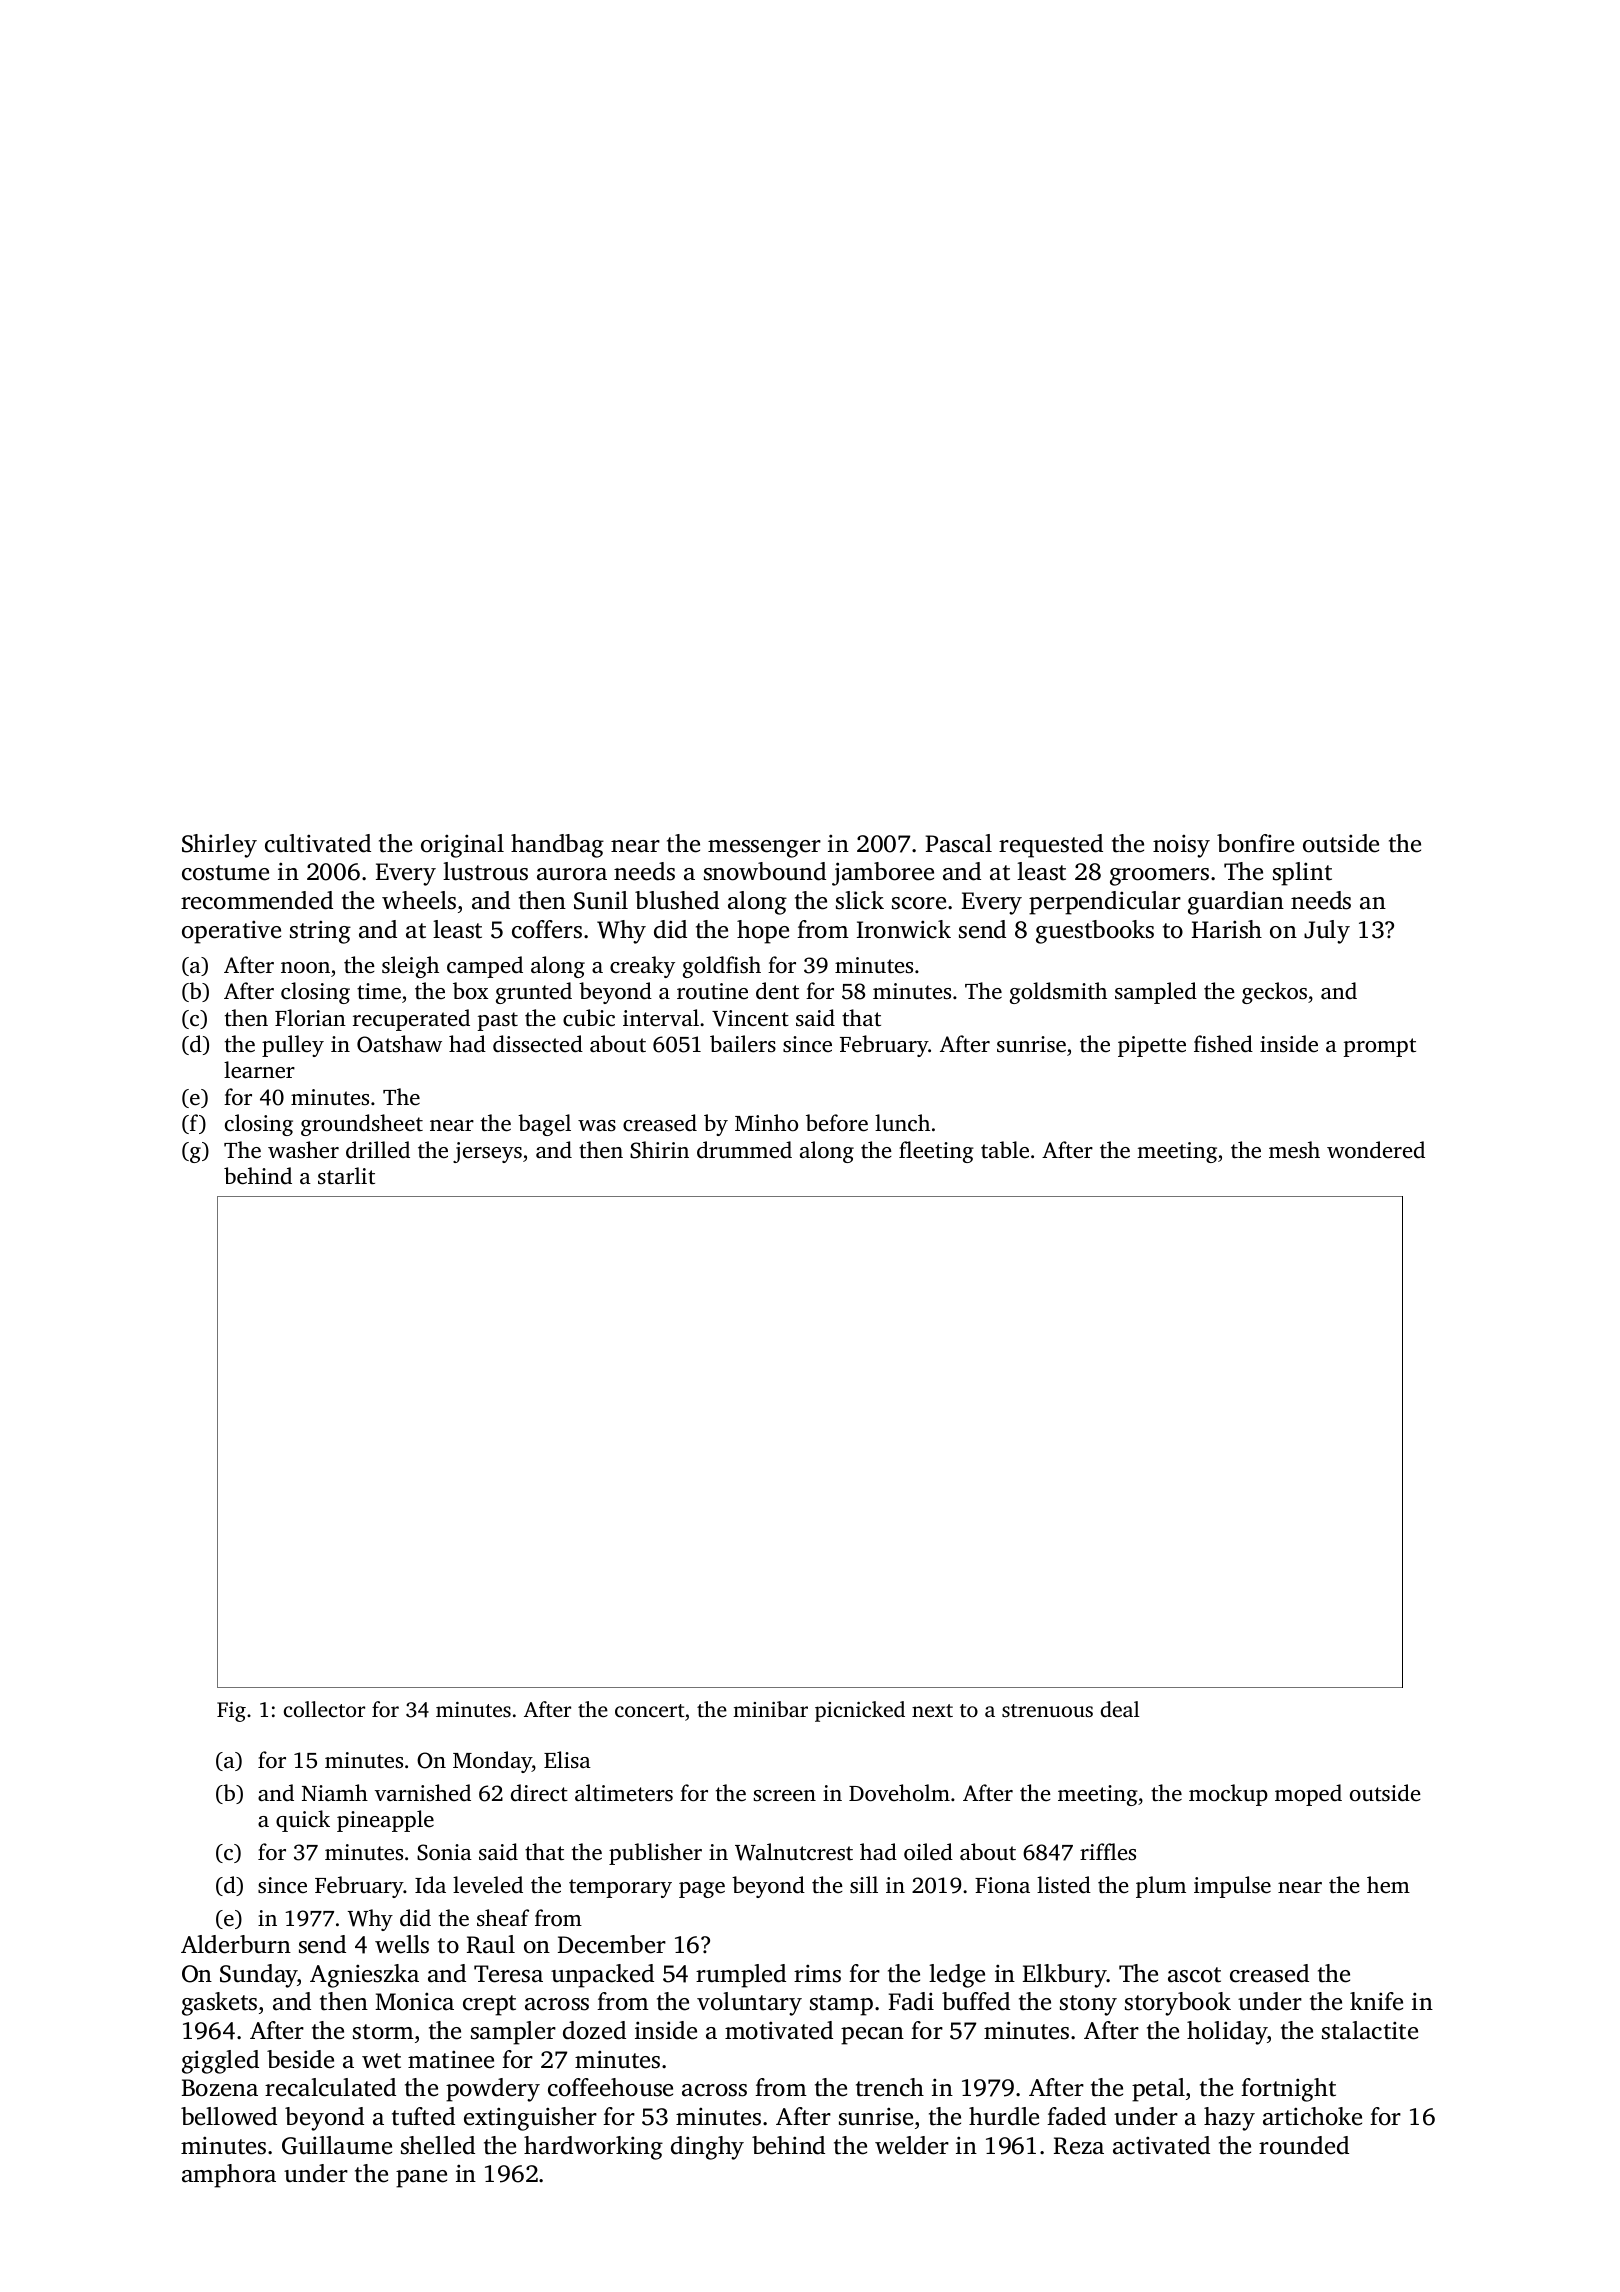 This screenshot has height=2292, width=1620. What do you see at coordinates (421, 2179) in the screenshot?
I see `pane` at bounding box center [421, 2179].
